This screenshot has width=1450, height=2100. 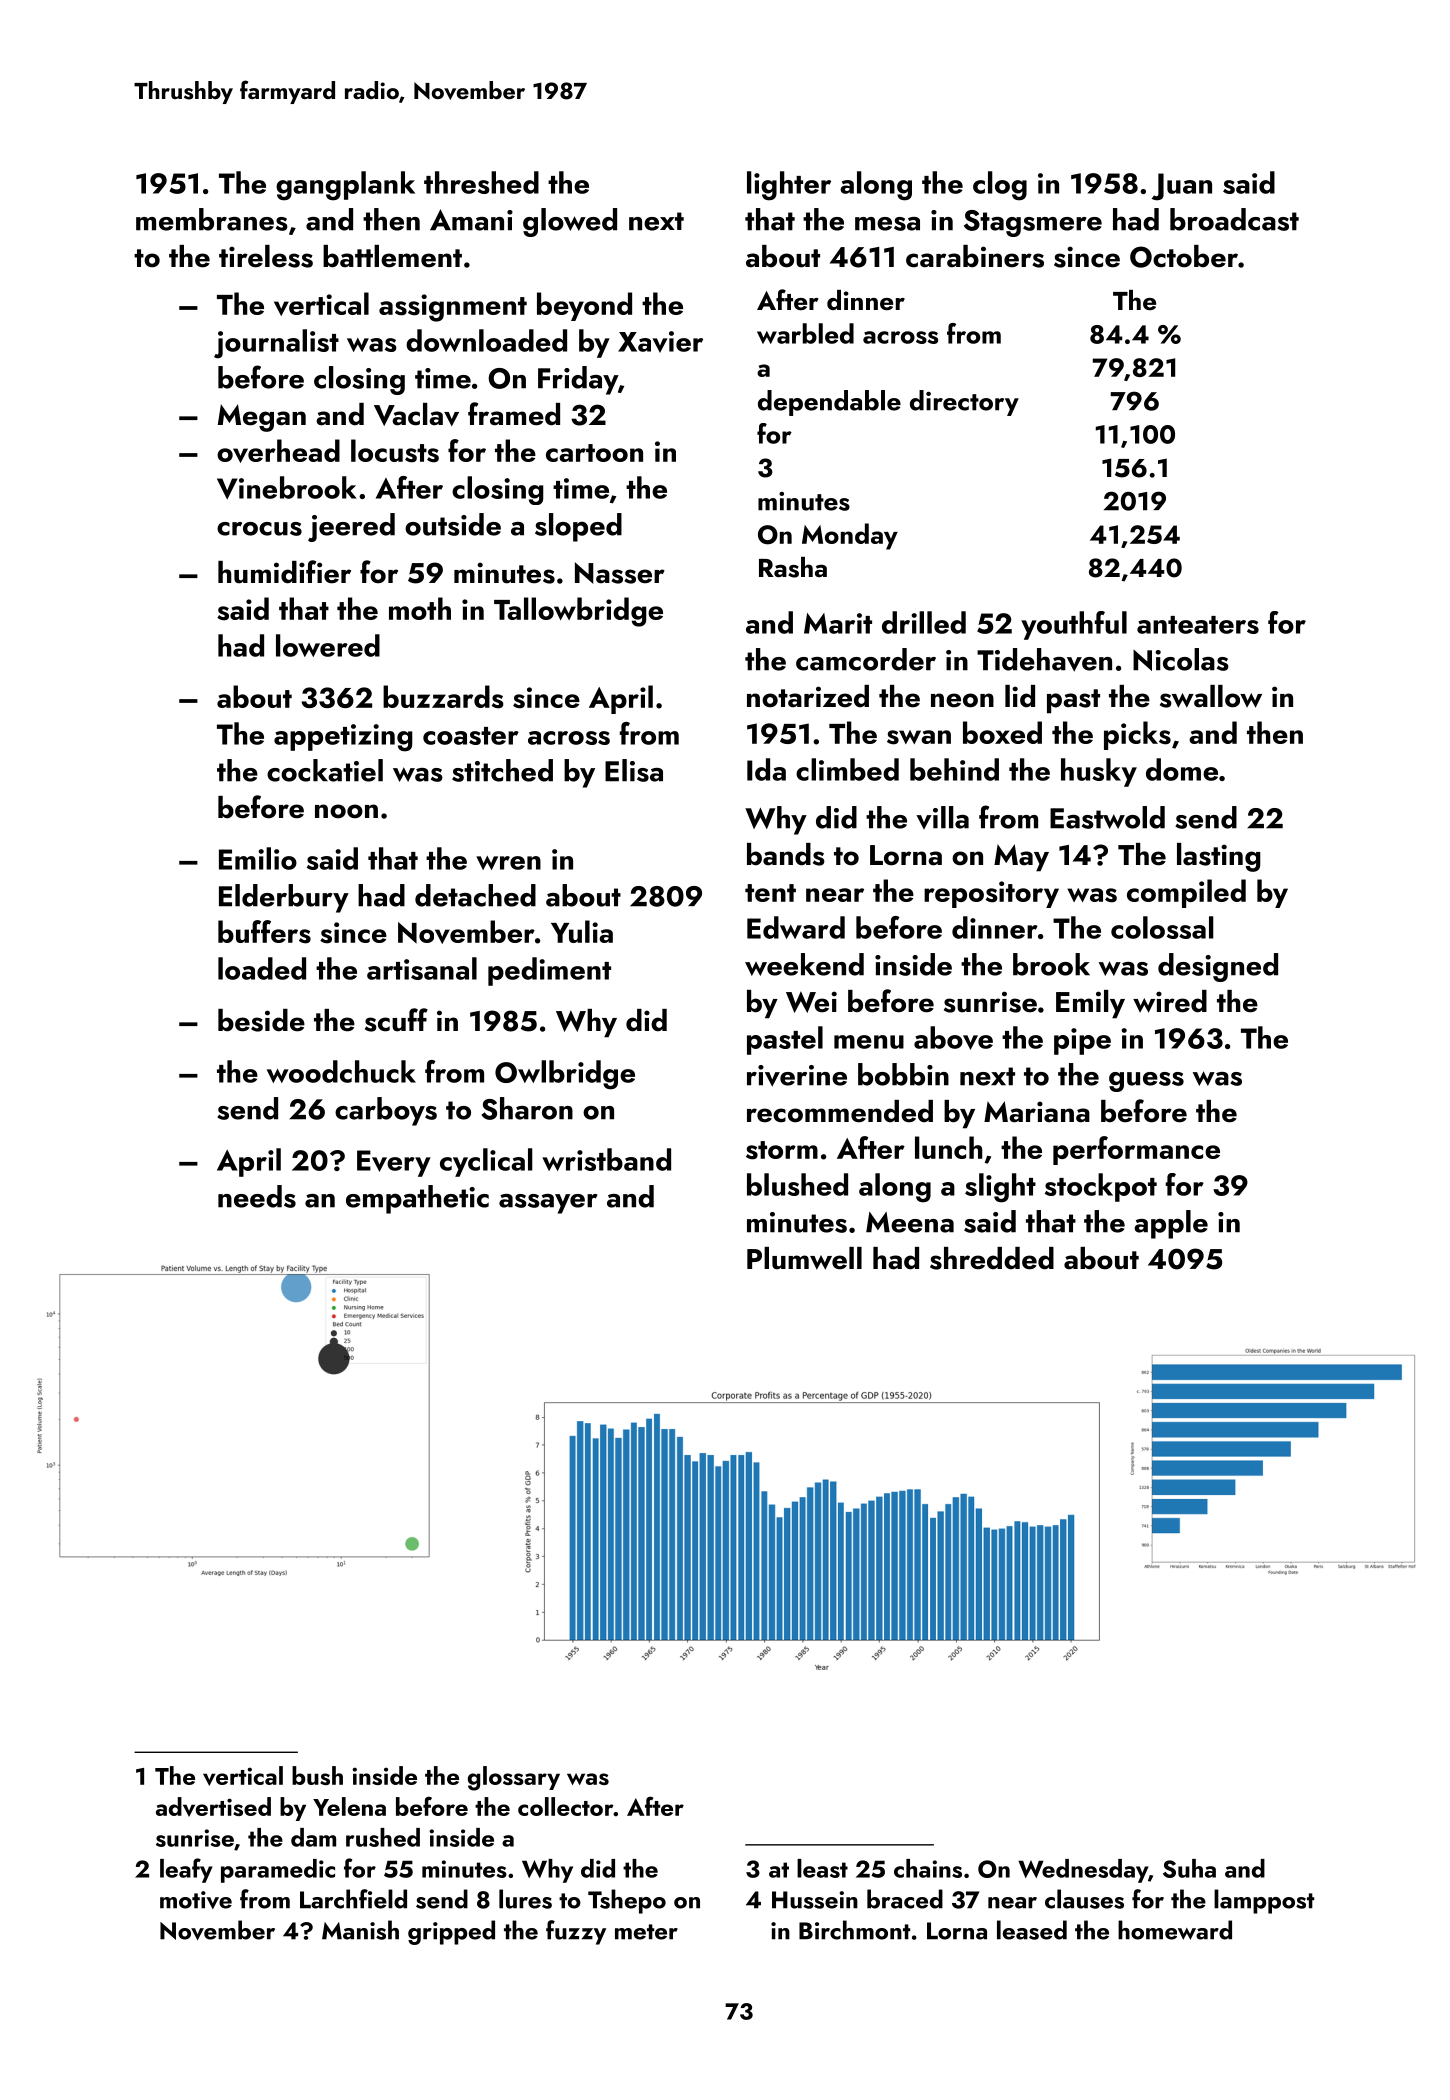 What do you see at coordinates (1264, 1901) in the screenshot?
I see `lamppost` at bounding box center [1264, 1901].
